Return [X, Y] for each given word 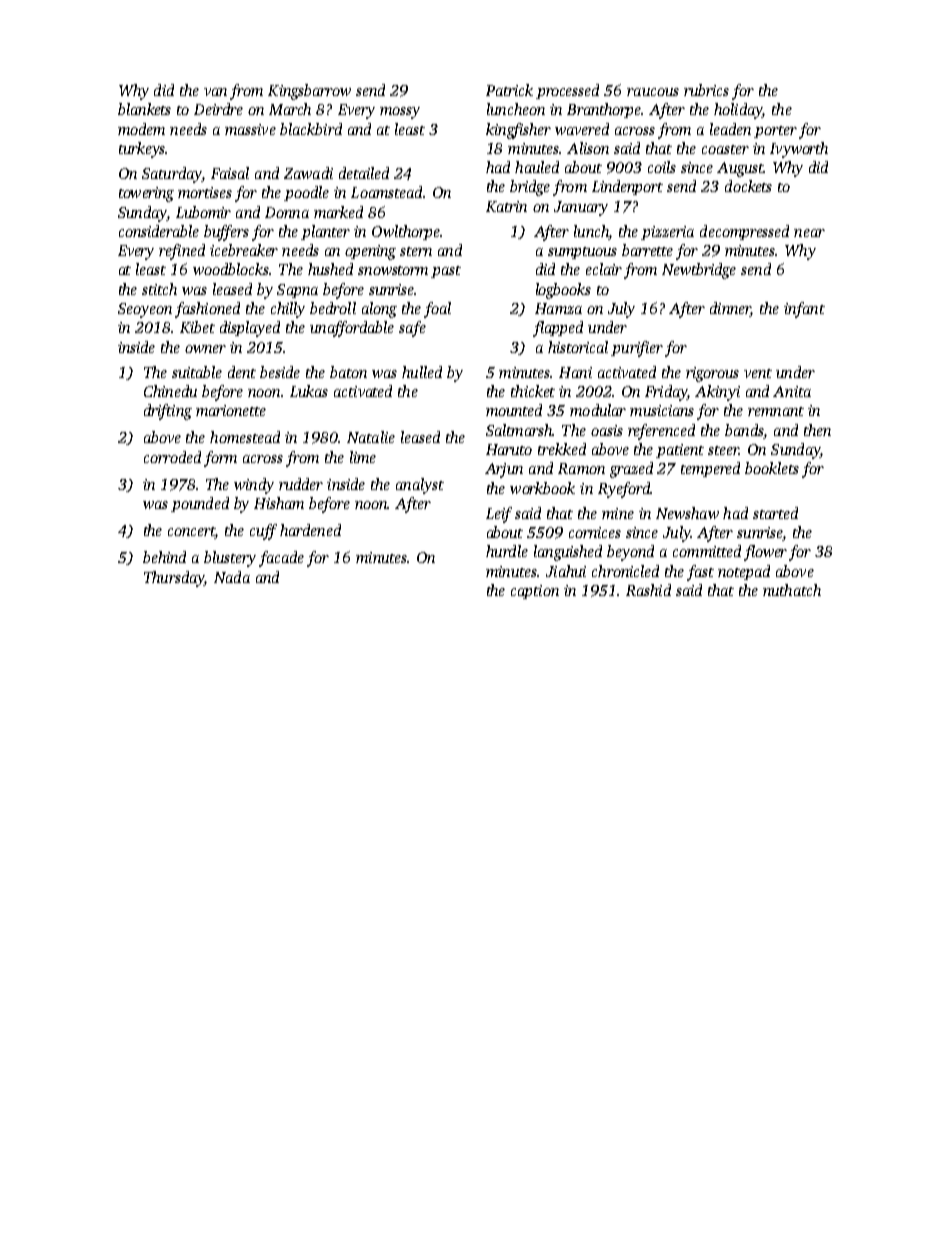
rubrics [706, 90]
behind [164, 557]
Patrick [509, 90]
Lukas [309, 391]
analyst [420, 486]
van [215, 92]
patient [680, 451]
